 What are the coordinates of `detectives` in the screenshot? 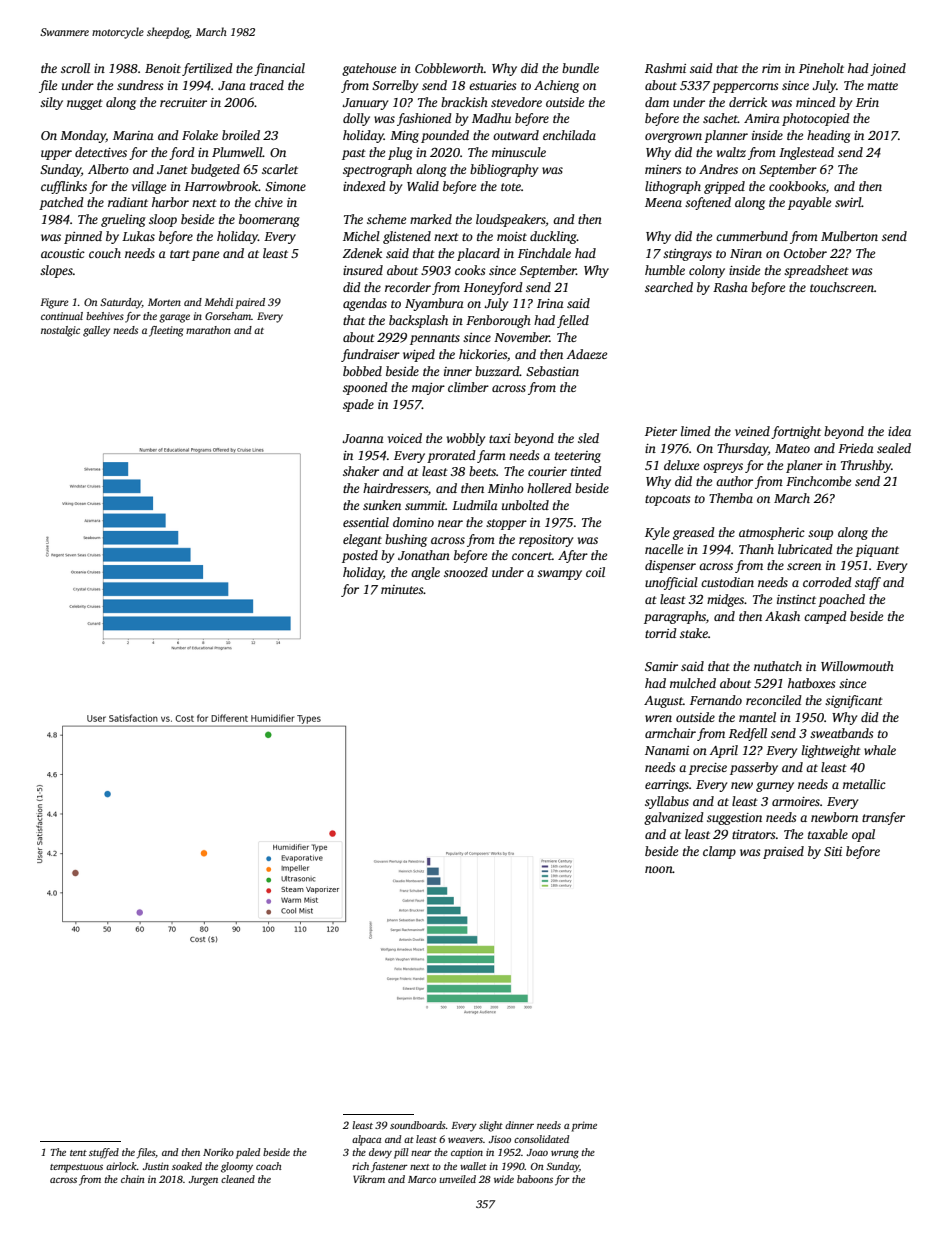 It's located at (101, 152).
